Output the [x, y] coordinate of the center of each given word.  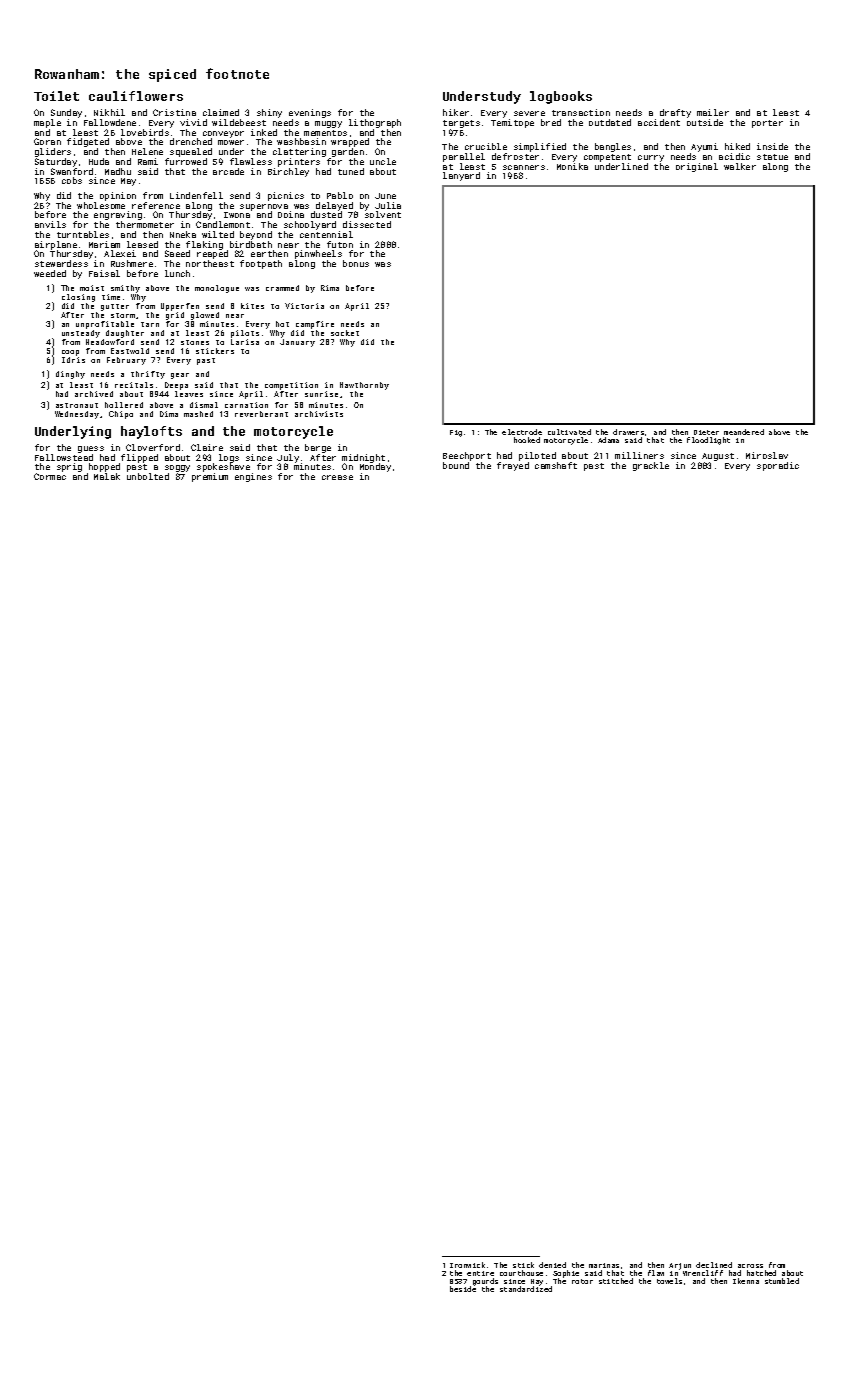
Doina [291, 214]
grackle [651, 466]
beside [463, 1289]
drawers [628, 432]
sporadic [778, 466]
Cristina [174, 112]
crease [337, 477]
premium [210, 477]
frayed [513, 466]
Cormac [50, 476]
